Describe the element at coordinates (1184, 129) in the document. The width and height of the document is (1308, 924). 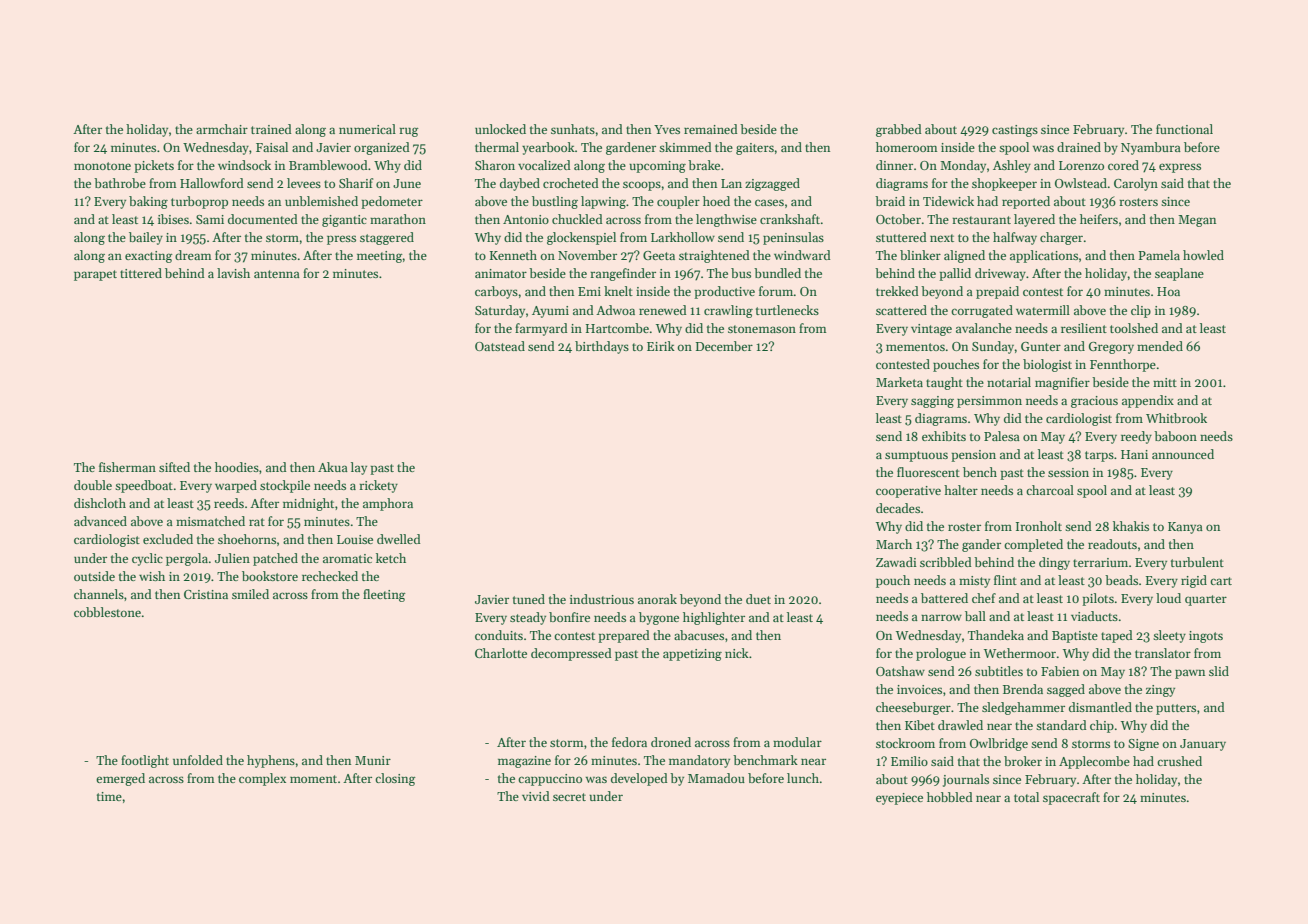
I see `functional` at that location.
